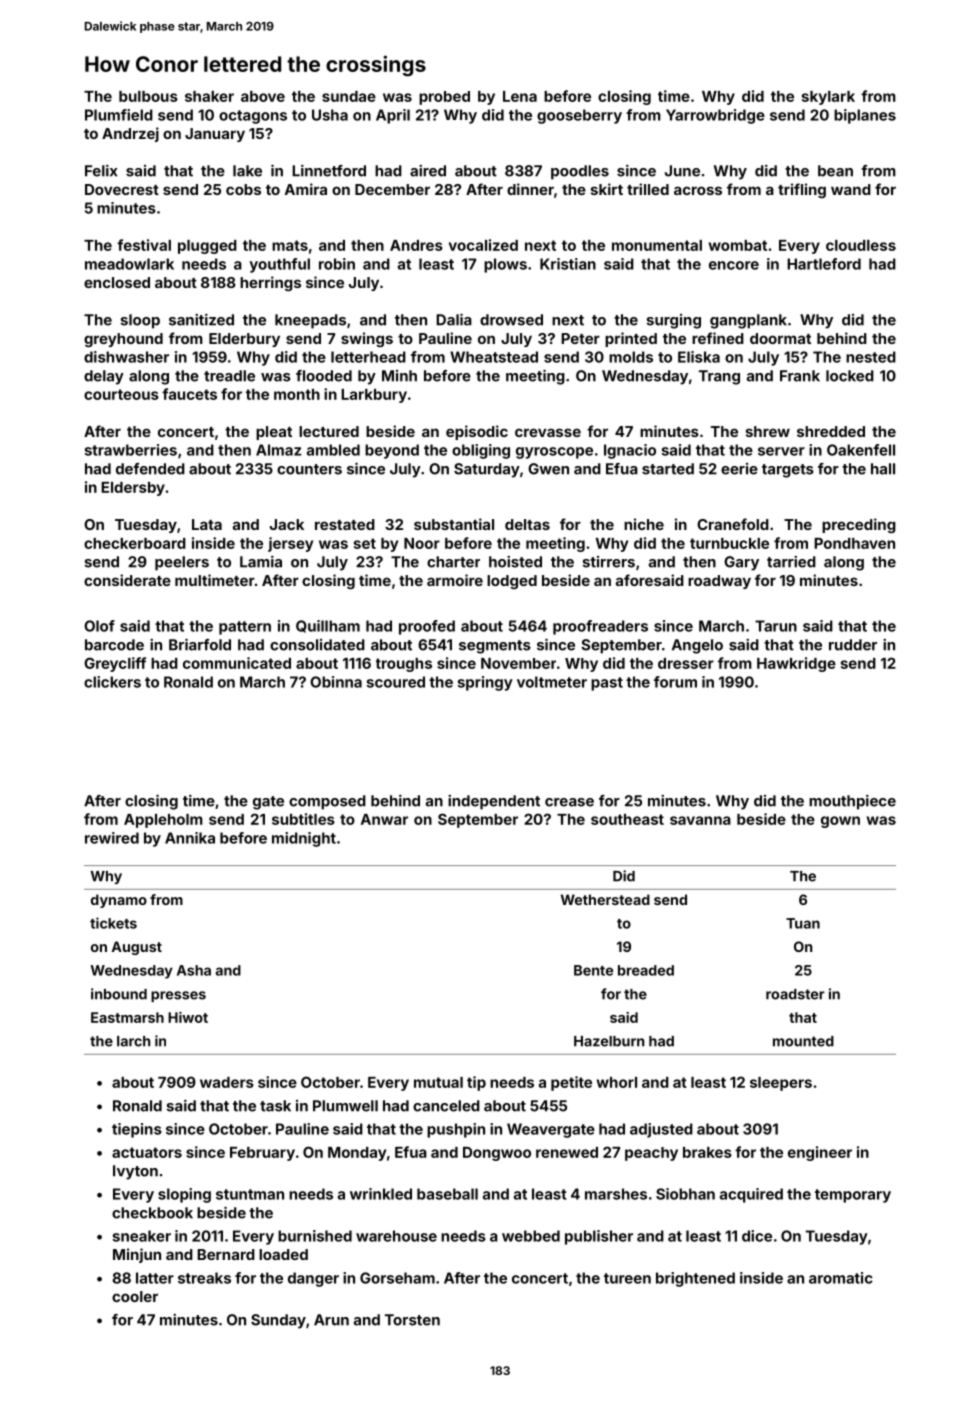  Describe the element at coordinates (548, 469) in the page. I see `Gwen` at that location.
